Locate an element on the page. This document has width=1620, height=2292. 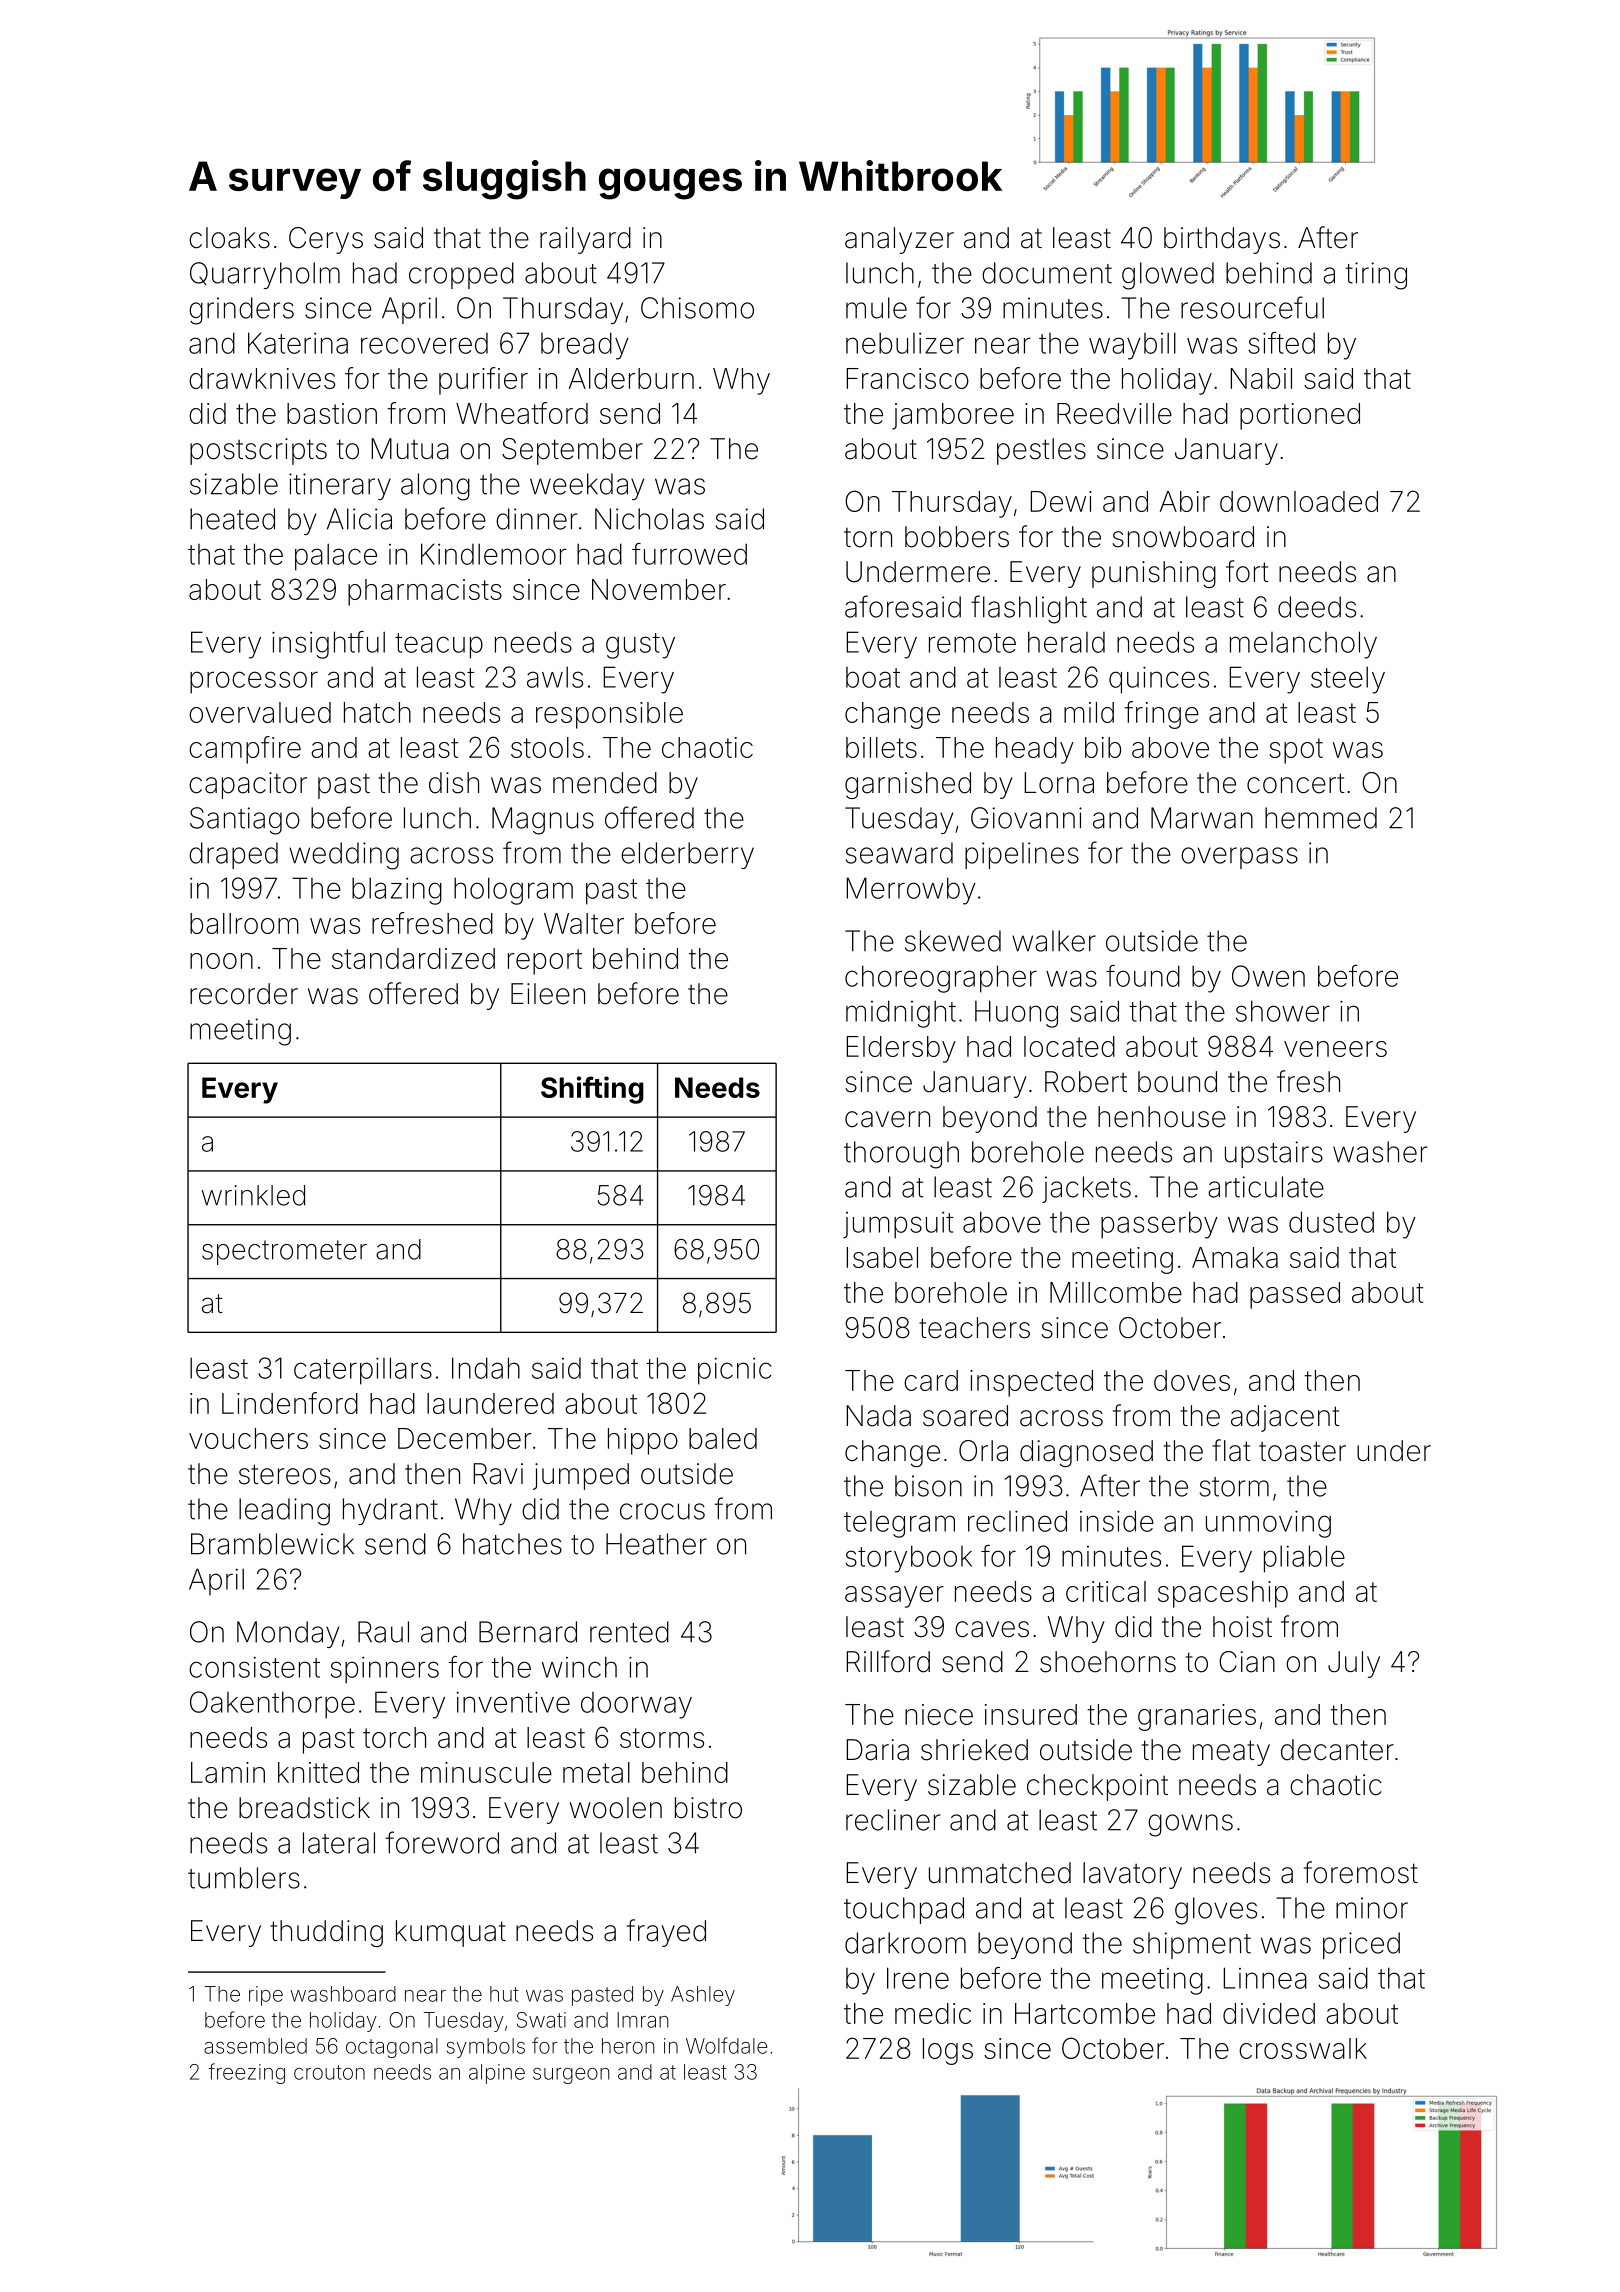
tiring is located at coordinates (1376, 276).
